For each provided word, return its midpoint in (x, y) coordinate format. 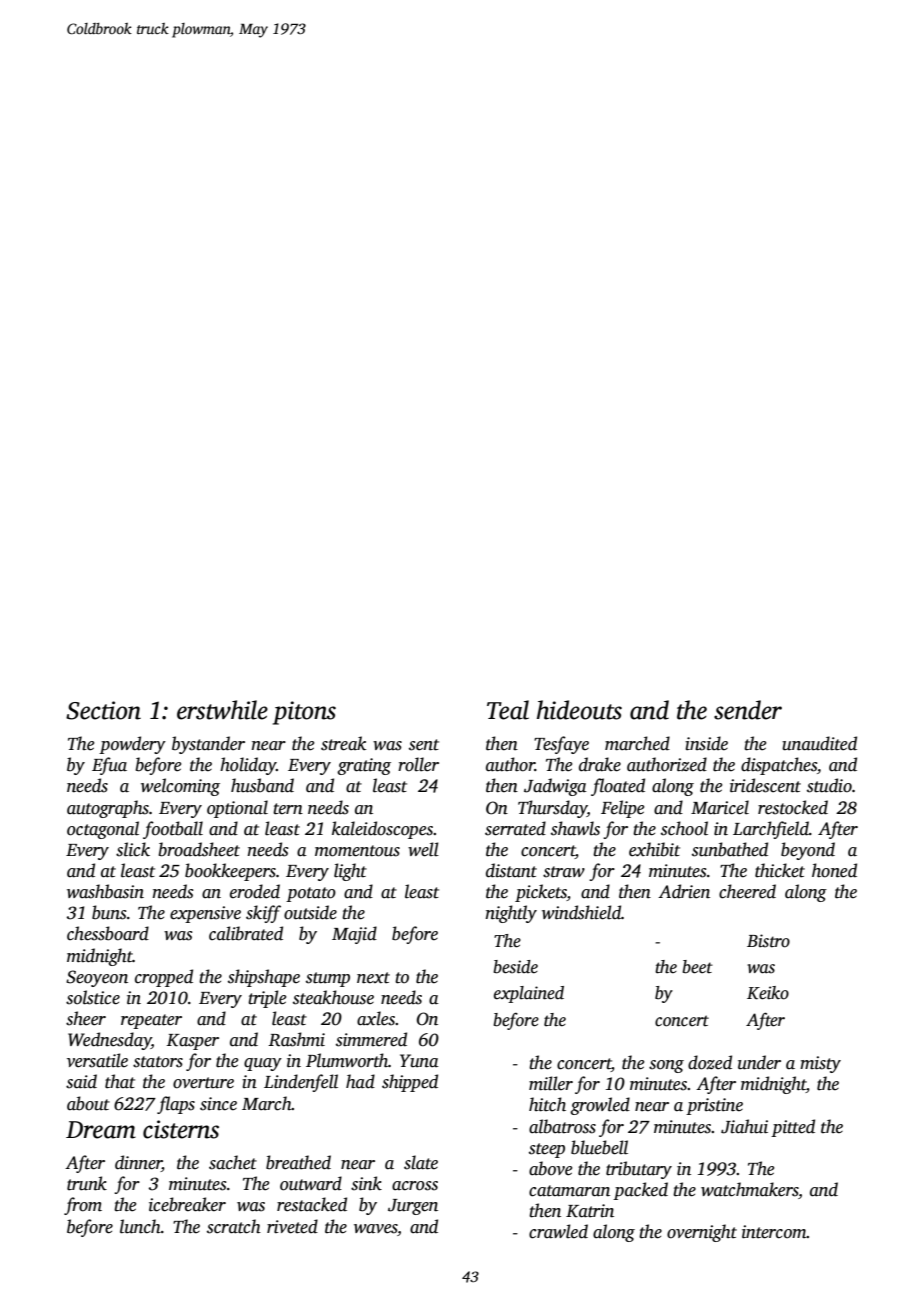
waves (376, 1229)
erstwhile (222, 710)
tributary (639, 1170)
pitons (304, 713)
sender (748, 710)
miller (551, 1083)
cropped (164, 978)
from (83, 1206)
